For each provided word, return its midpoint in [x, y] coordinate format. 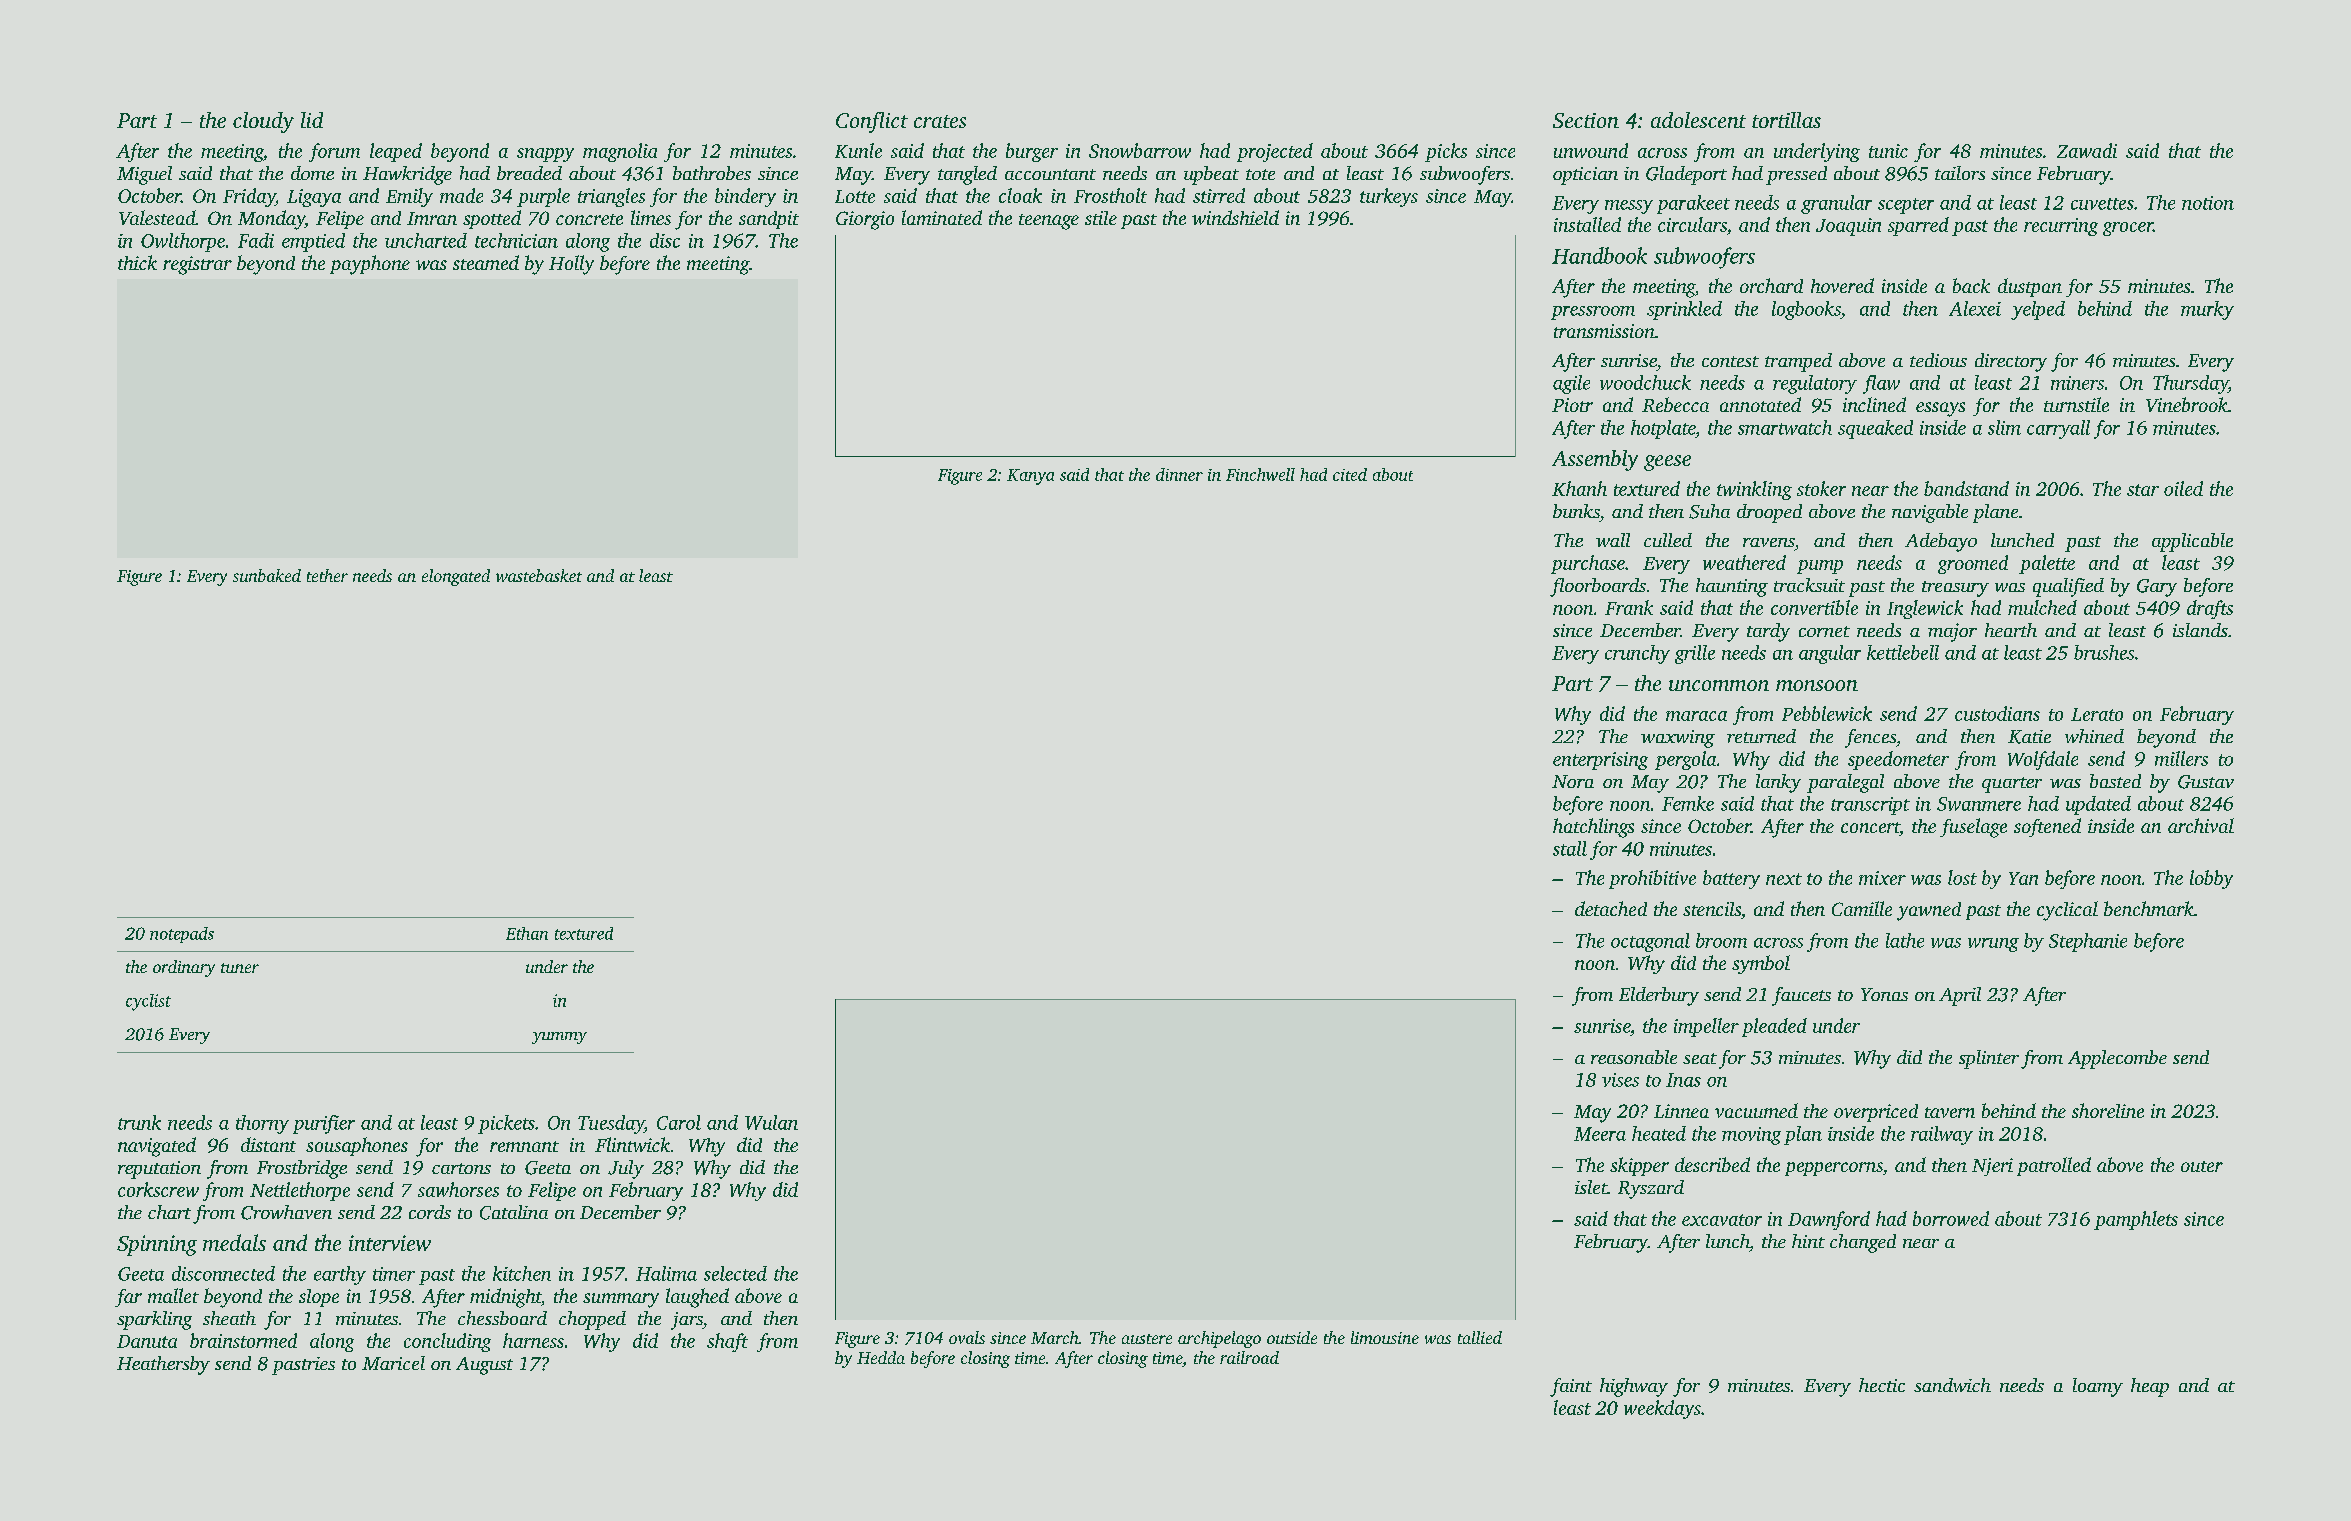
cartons [461, 1168]
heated [1659, 1133]
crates [940, 121]
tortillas [1786, 120]
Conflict [872, 122]
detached [1611, 908]
